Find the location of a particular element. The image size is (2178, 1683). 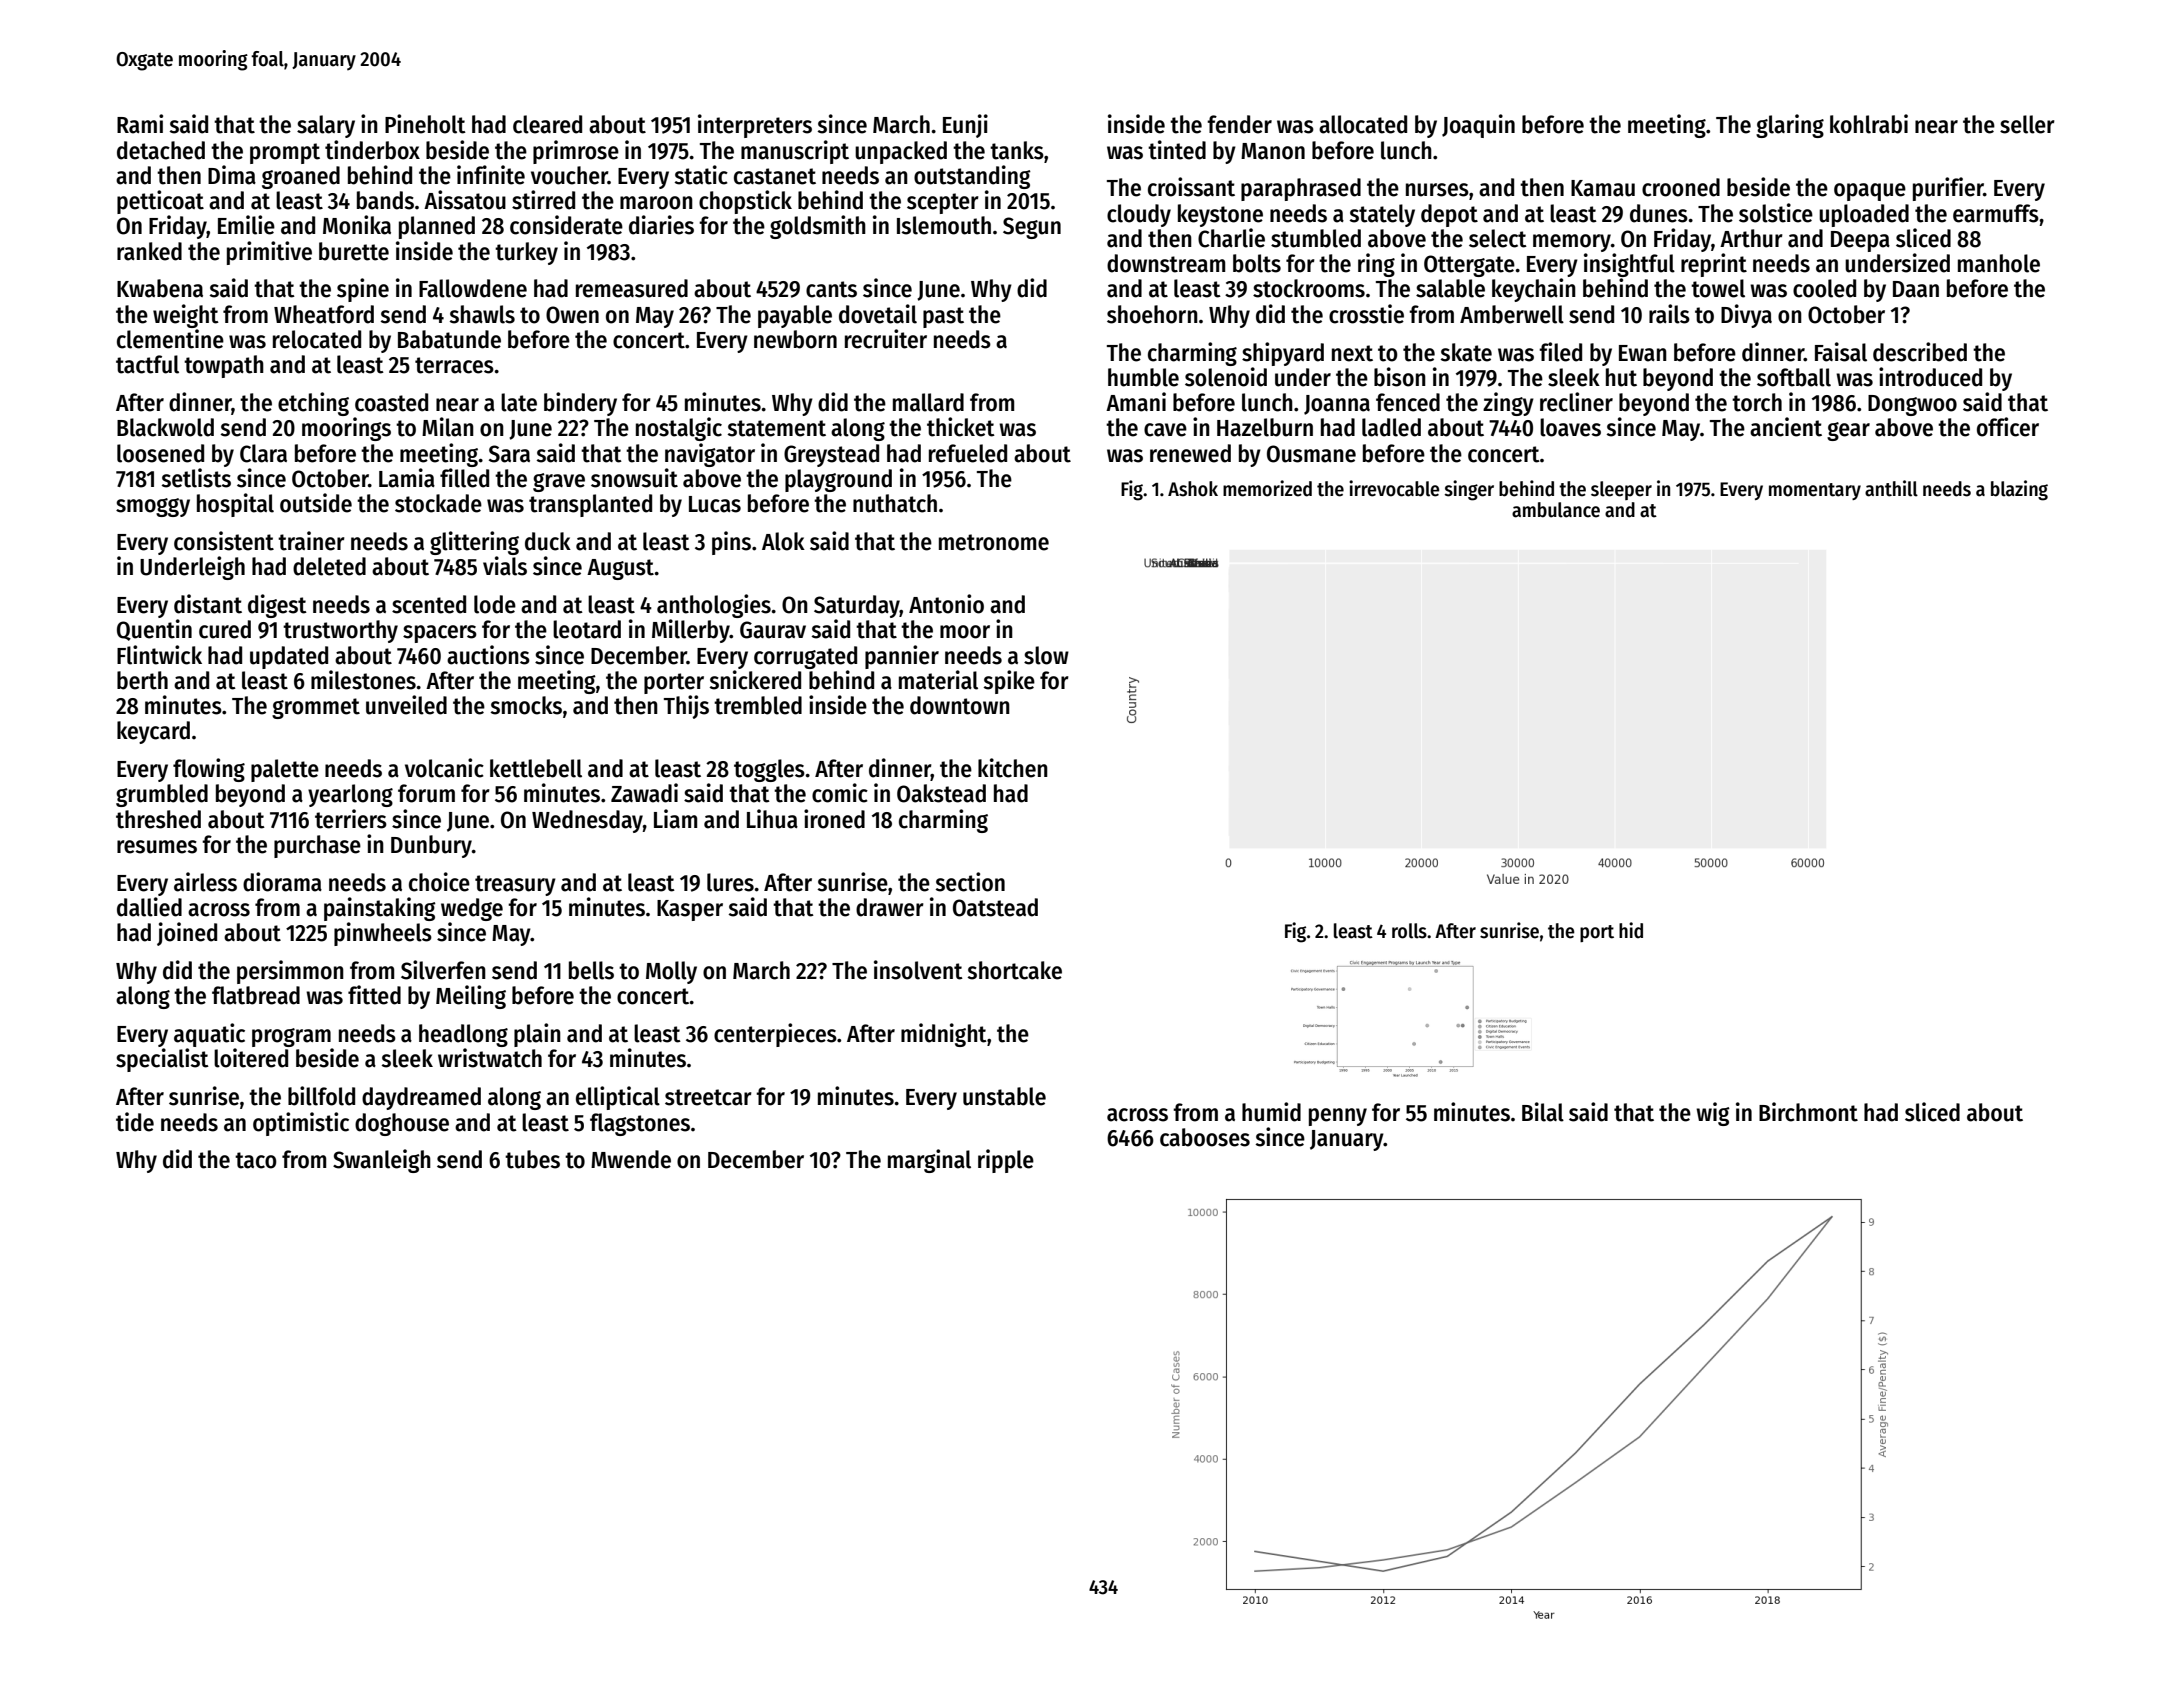

Eunji is located at coordinates (965, 126).
